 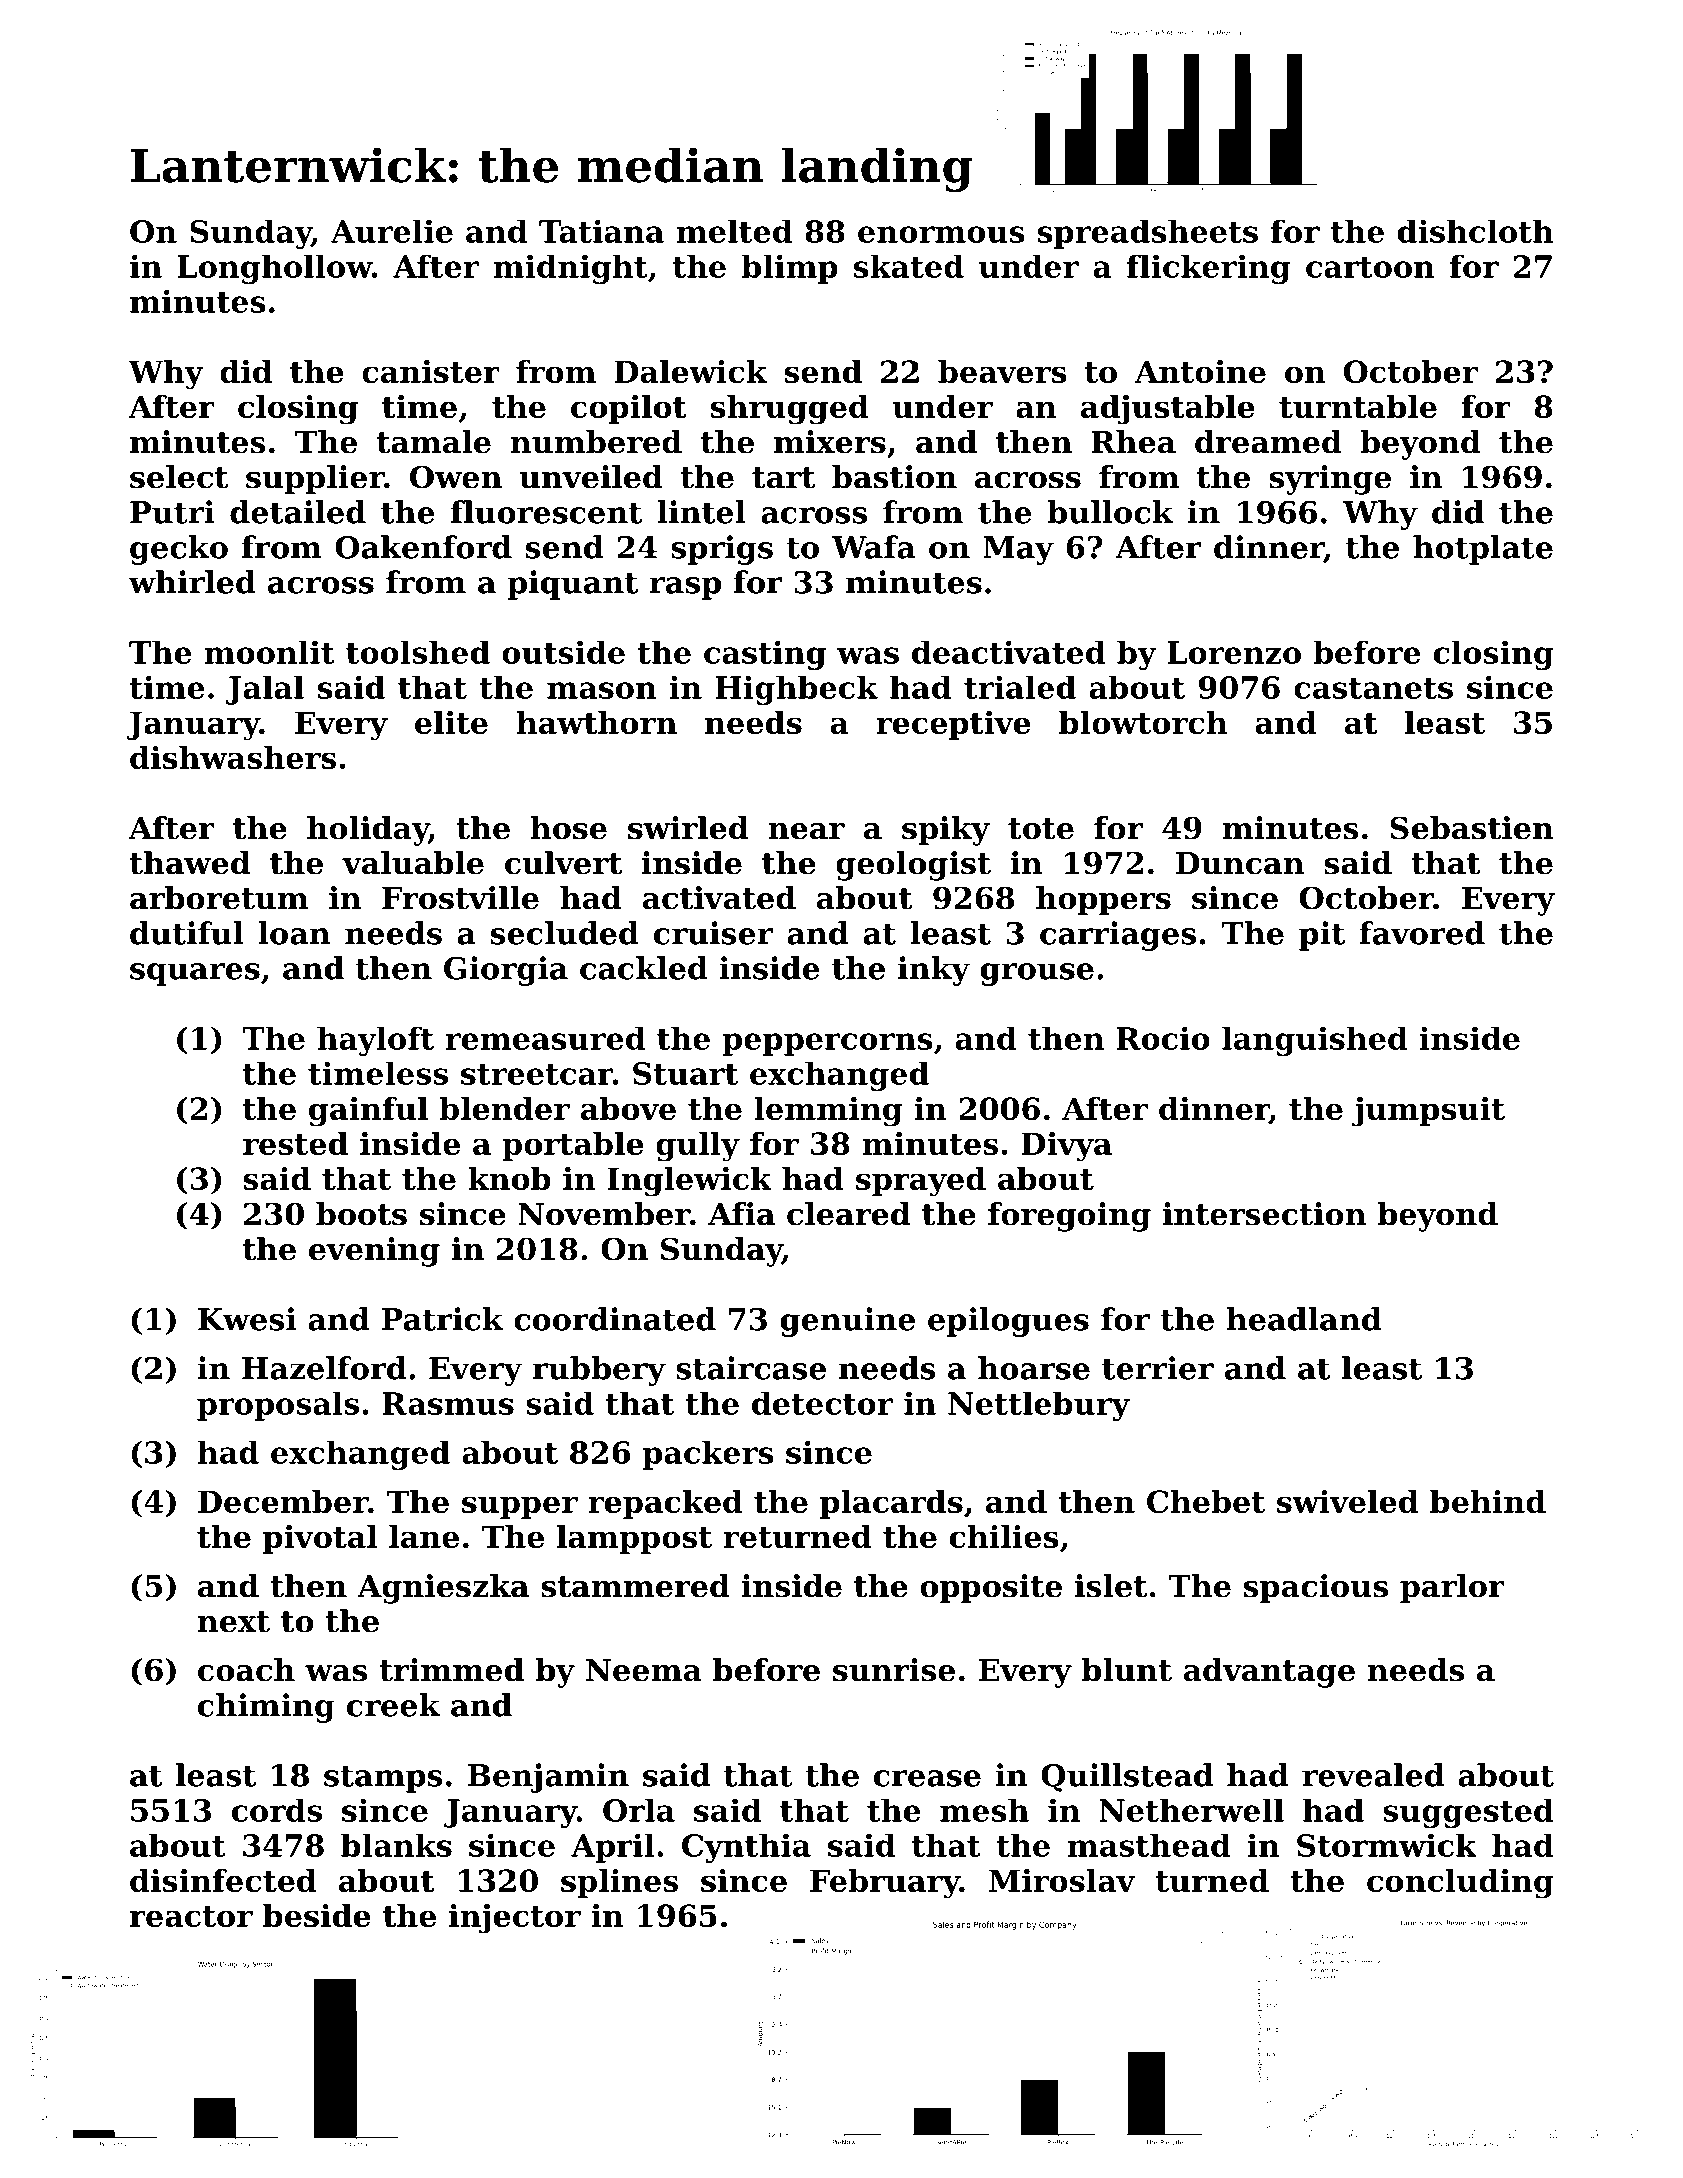 What do you see at coordinates (392, 231) in the page?
I see `Aurelie` at bounding box center [392, 231].
